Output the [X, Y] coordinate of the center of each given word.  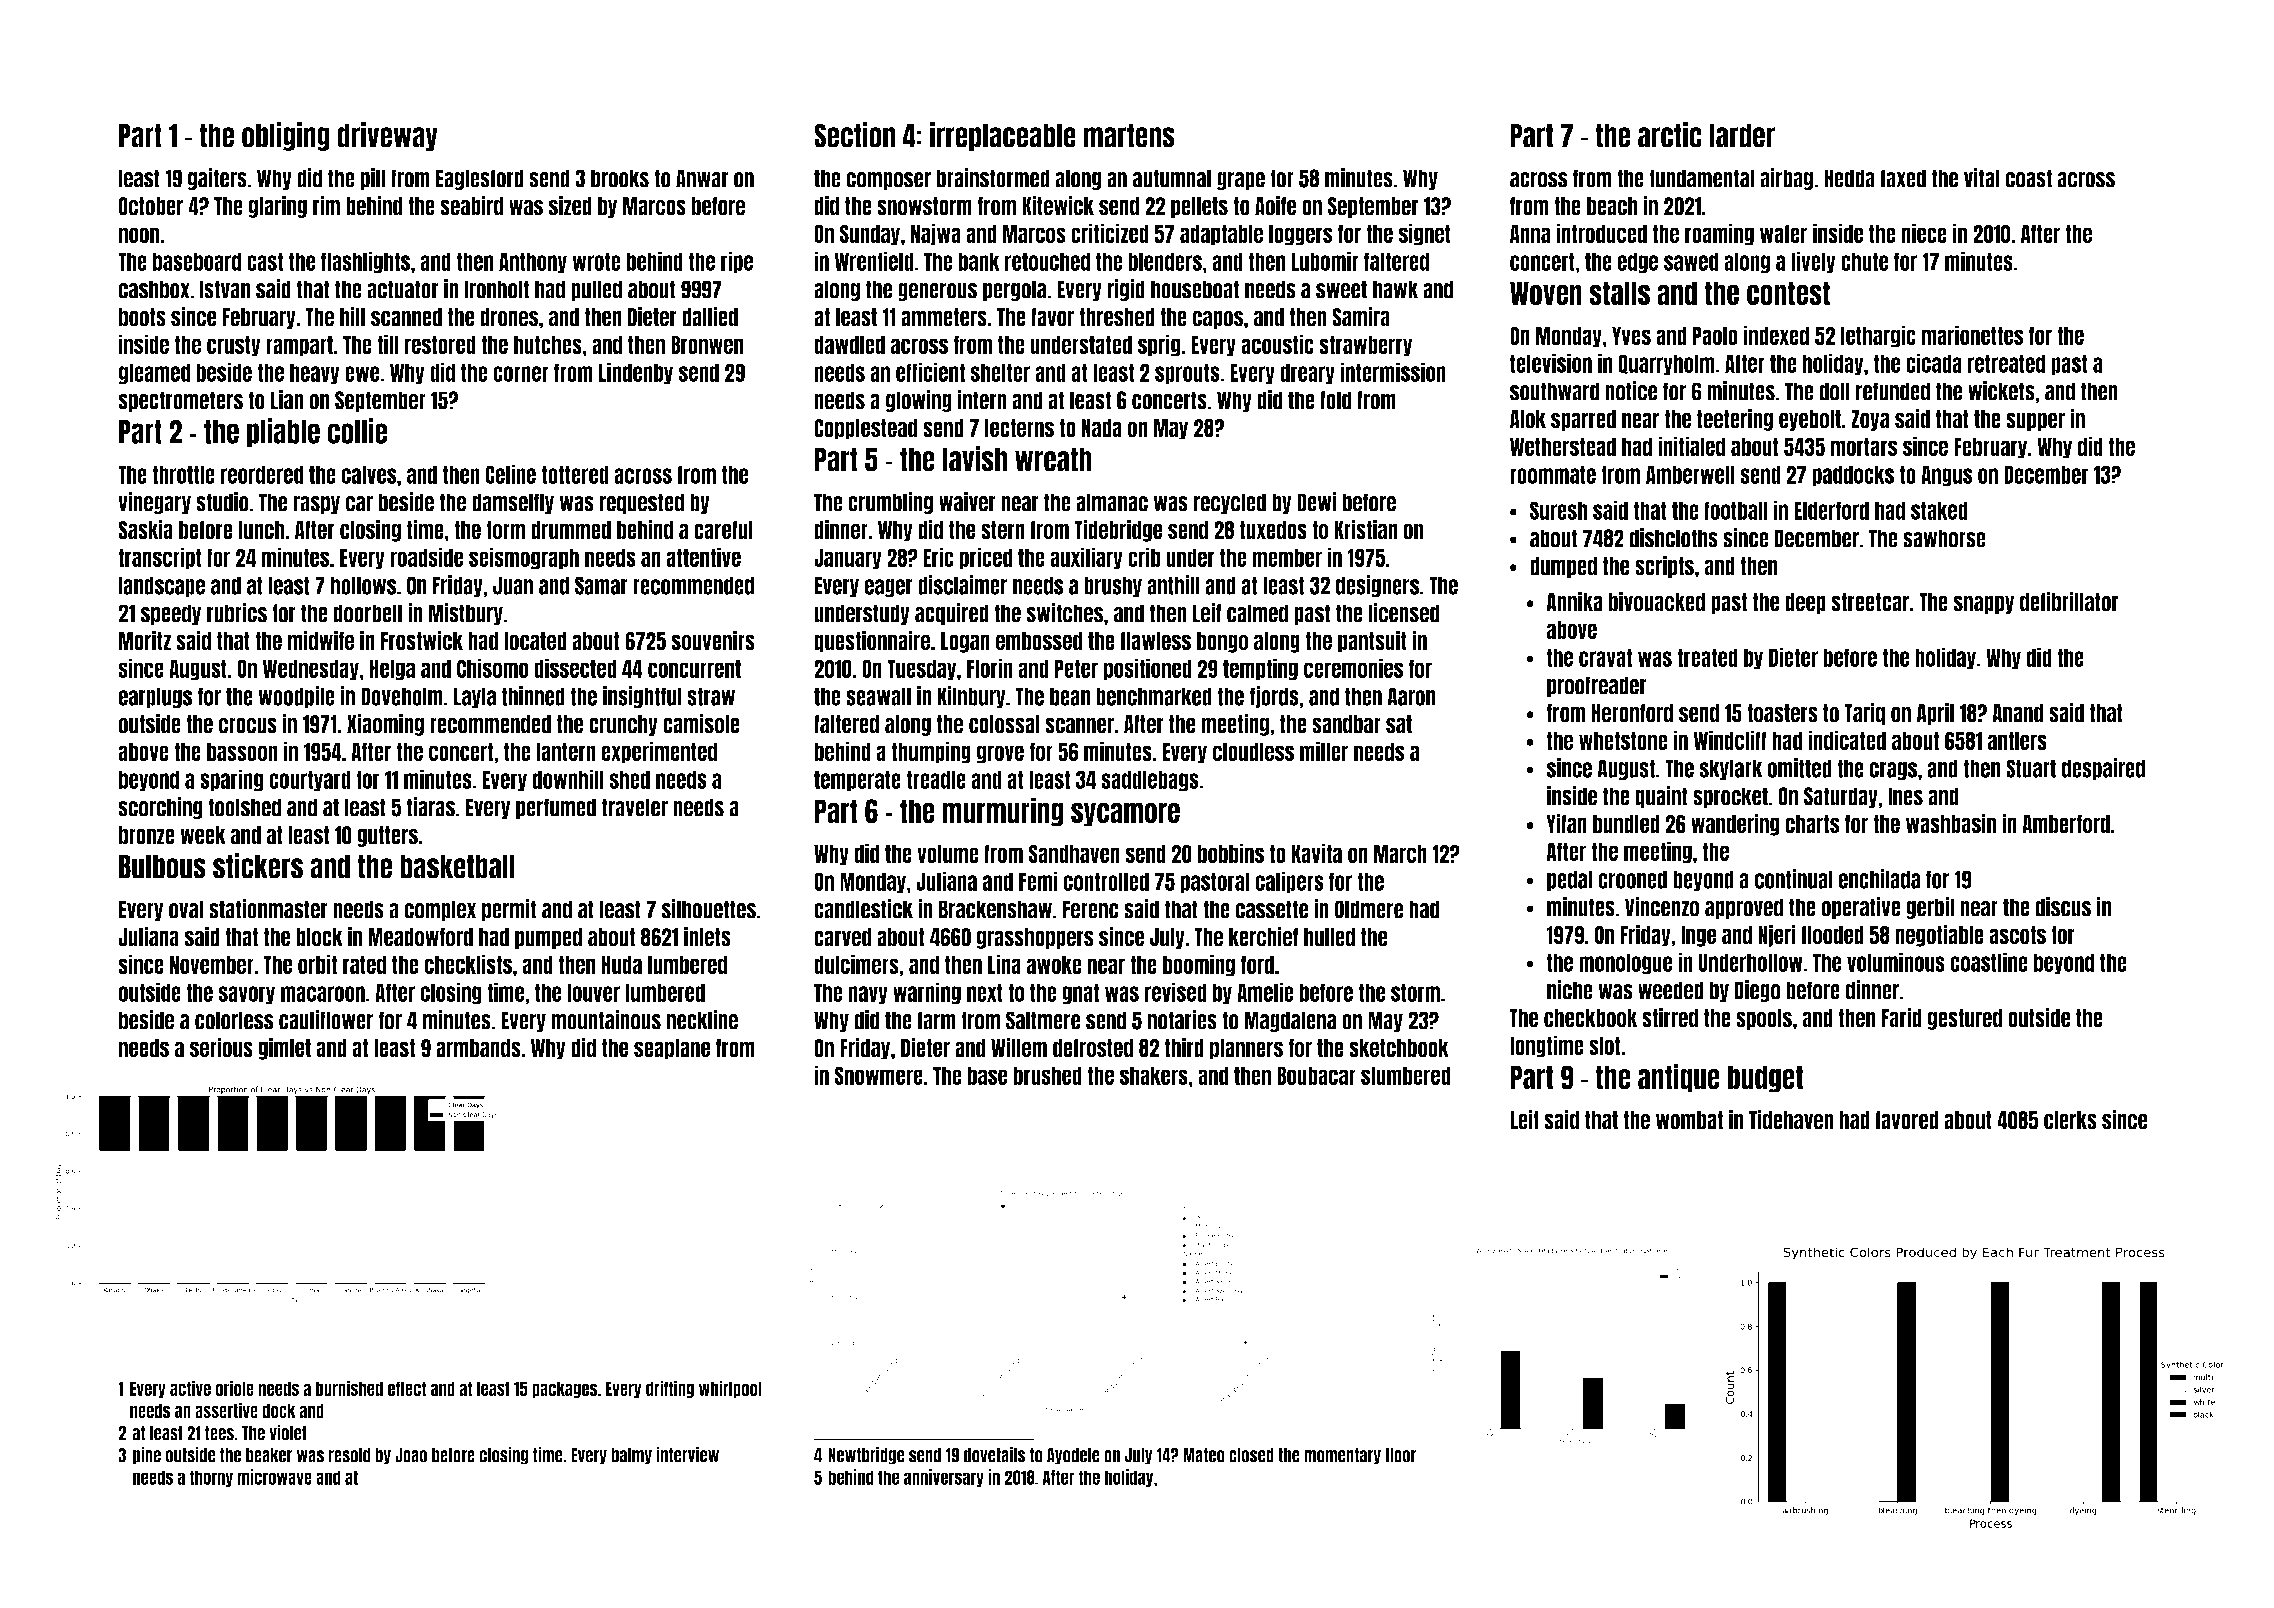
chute [1865, 261]
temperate [857, 781]
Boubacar [1316, 1076]
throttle [183, 474]
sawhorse [1944, 538]
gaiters [217, 179]
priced [986, 558]
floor [1400, 1455]
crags [1893, 771]
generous [937, 292]
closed [1251, 1455]
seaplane [672, 1049]
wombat [1689, 1120]
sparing [232, 780]
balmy [631, 1456]
